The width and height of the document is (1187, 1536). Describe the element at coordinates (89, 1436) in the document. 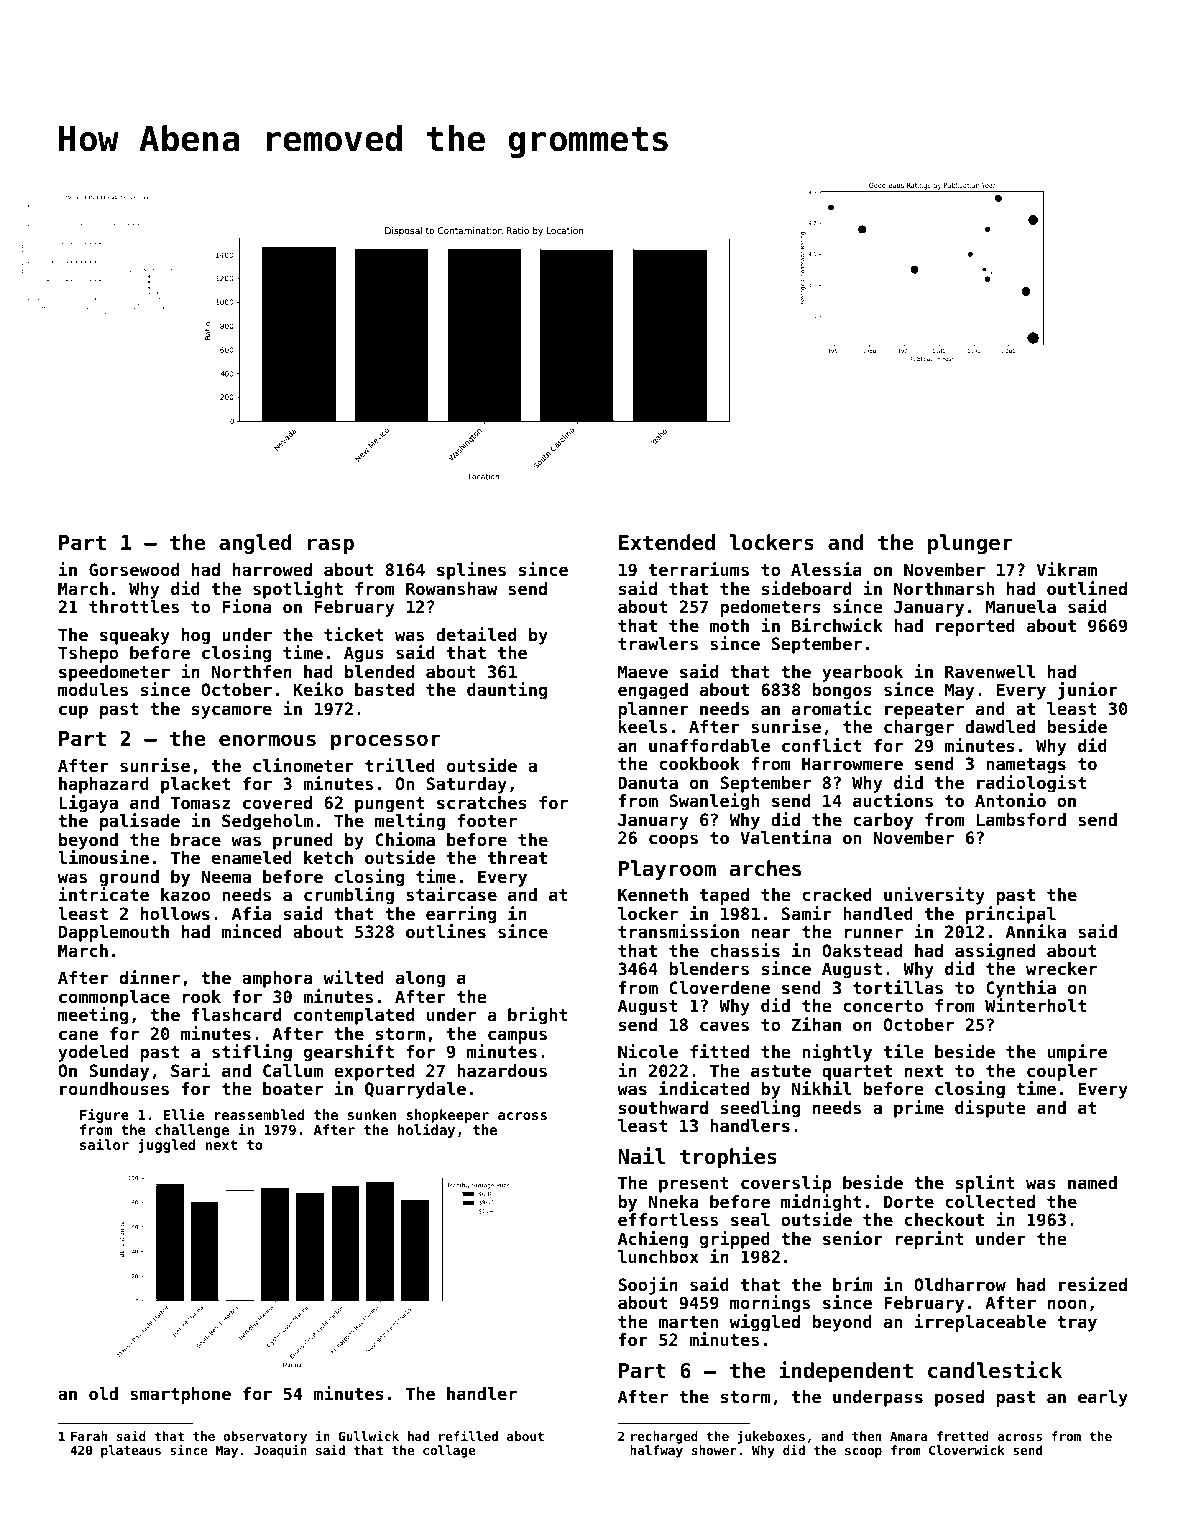

I see `Farah` at that location.
